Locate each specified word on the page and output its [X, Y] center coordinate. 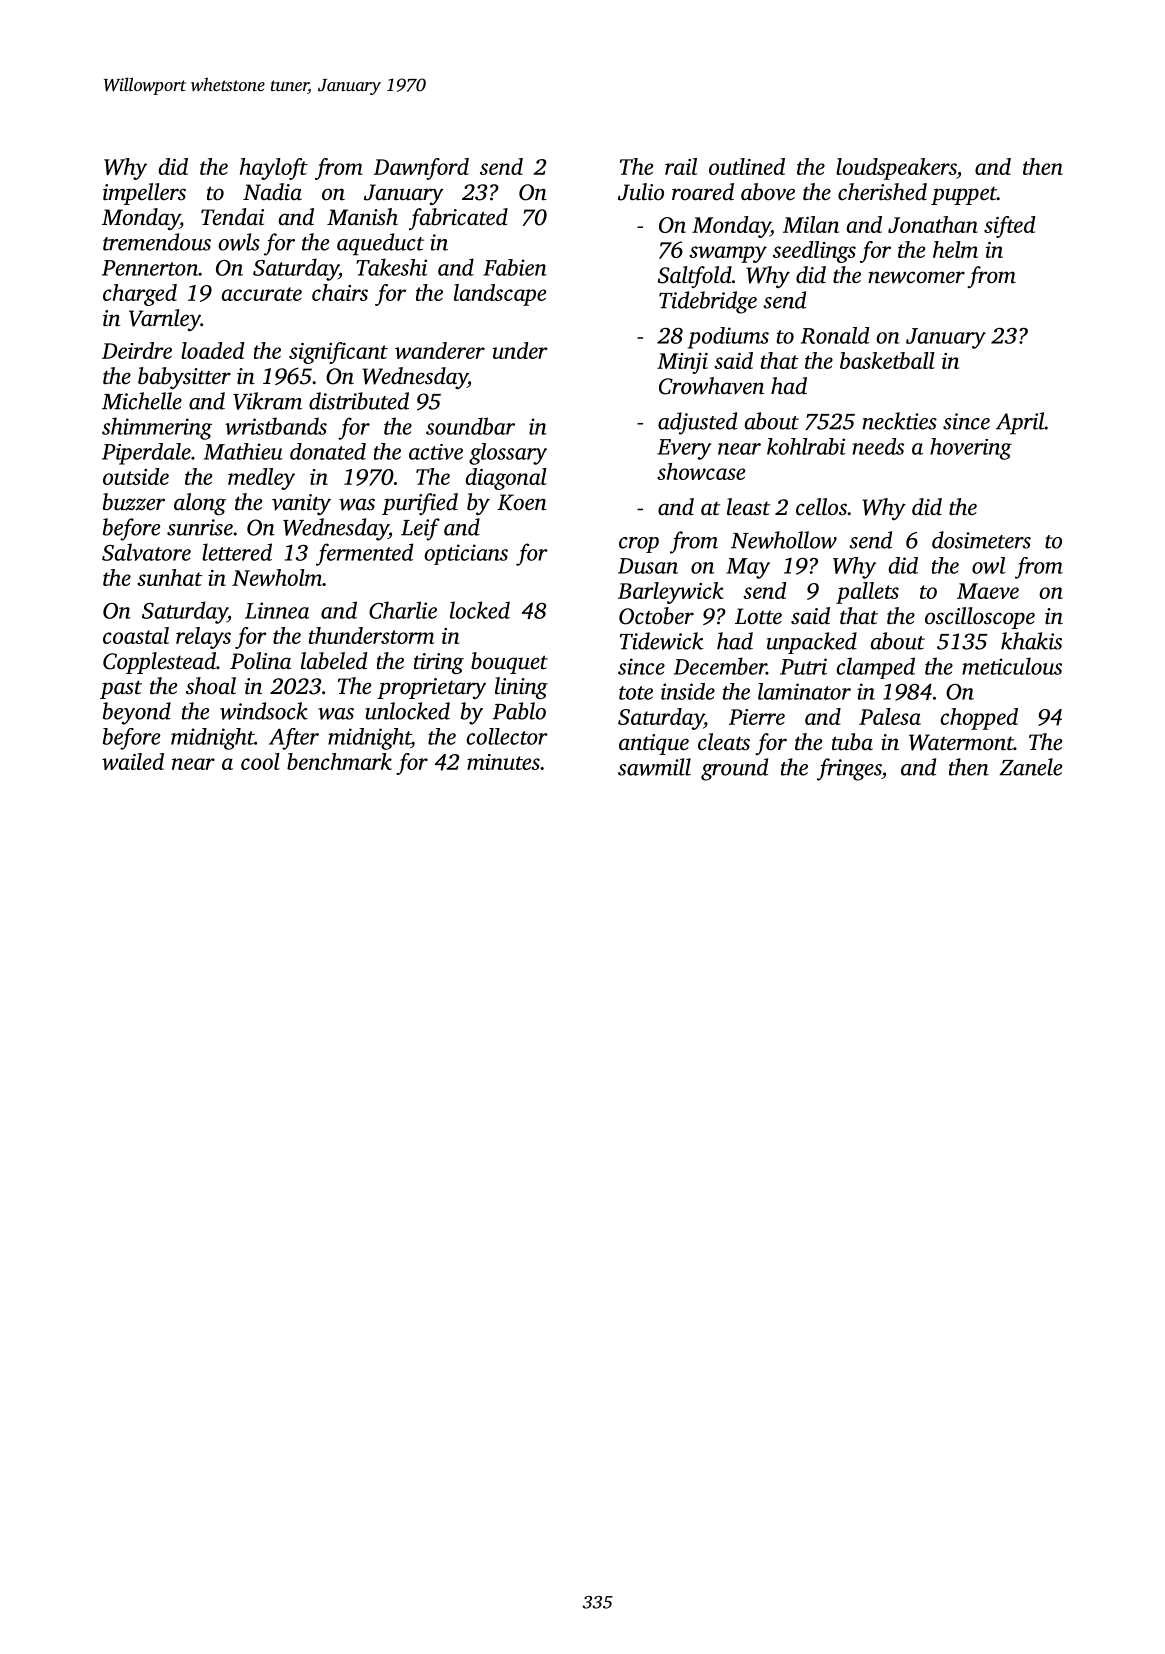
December [720, 666]
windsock [264, 711]
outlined [747, 166]
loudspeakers [896, 169]
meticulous [1012, 666]
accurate [262, 294]
